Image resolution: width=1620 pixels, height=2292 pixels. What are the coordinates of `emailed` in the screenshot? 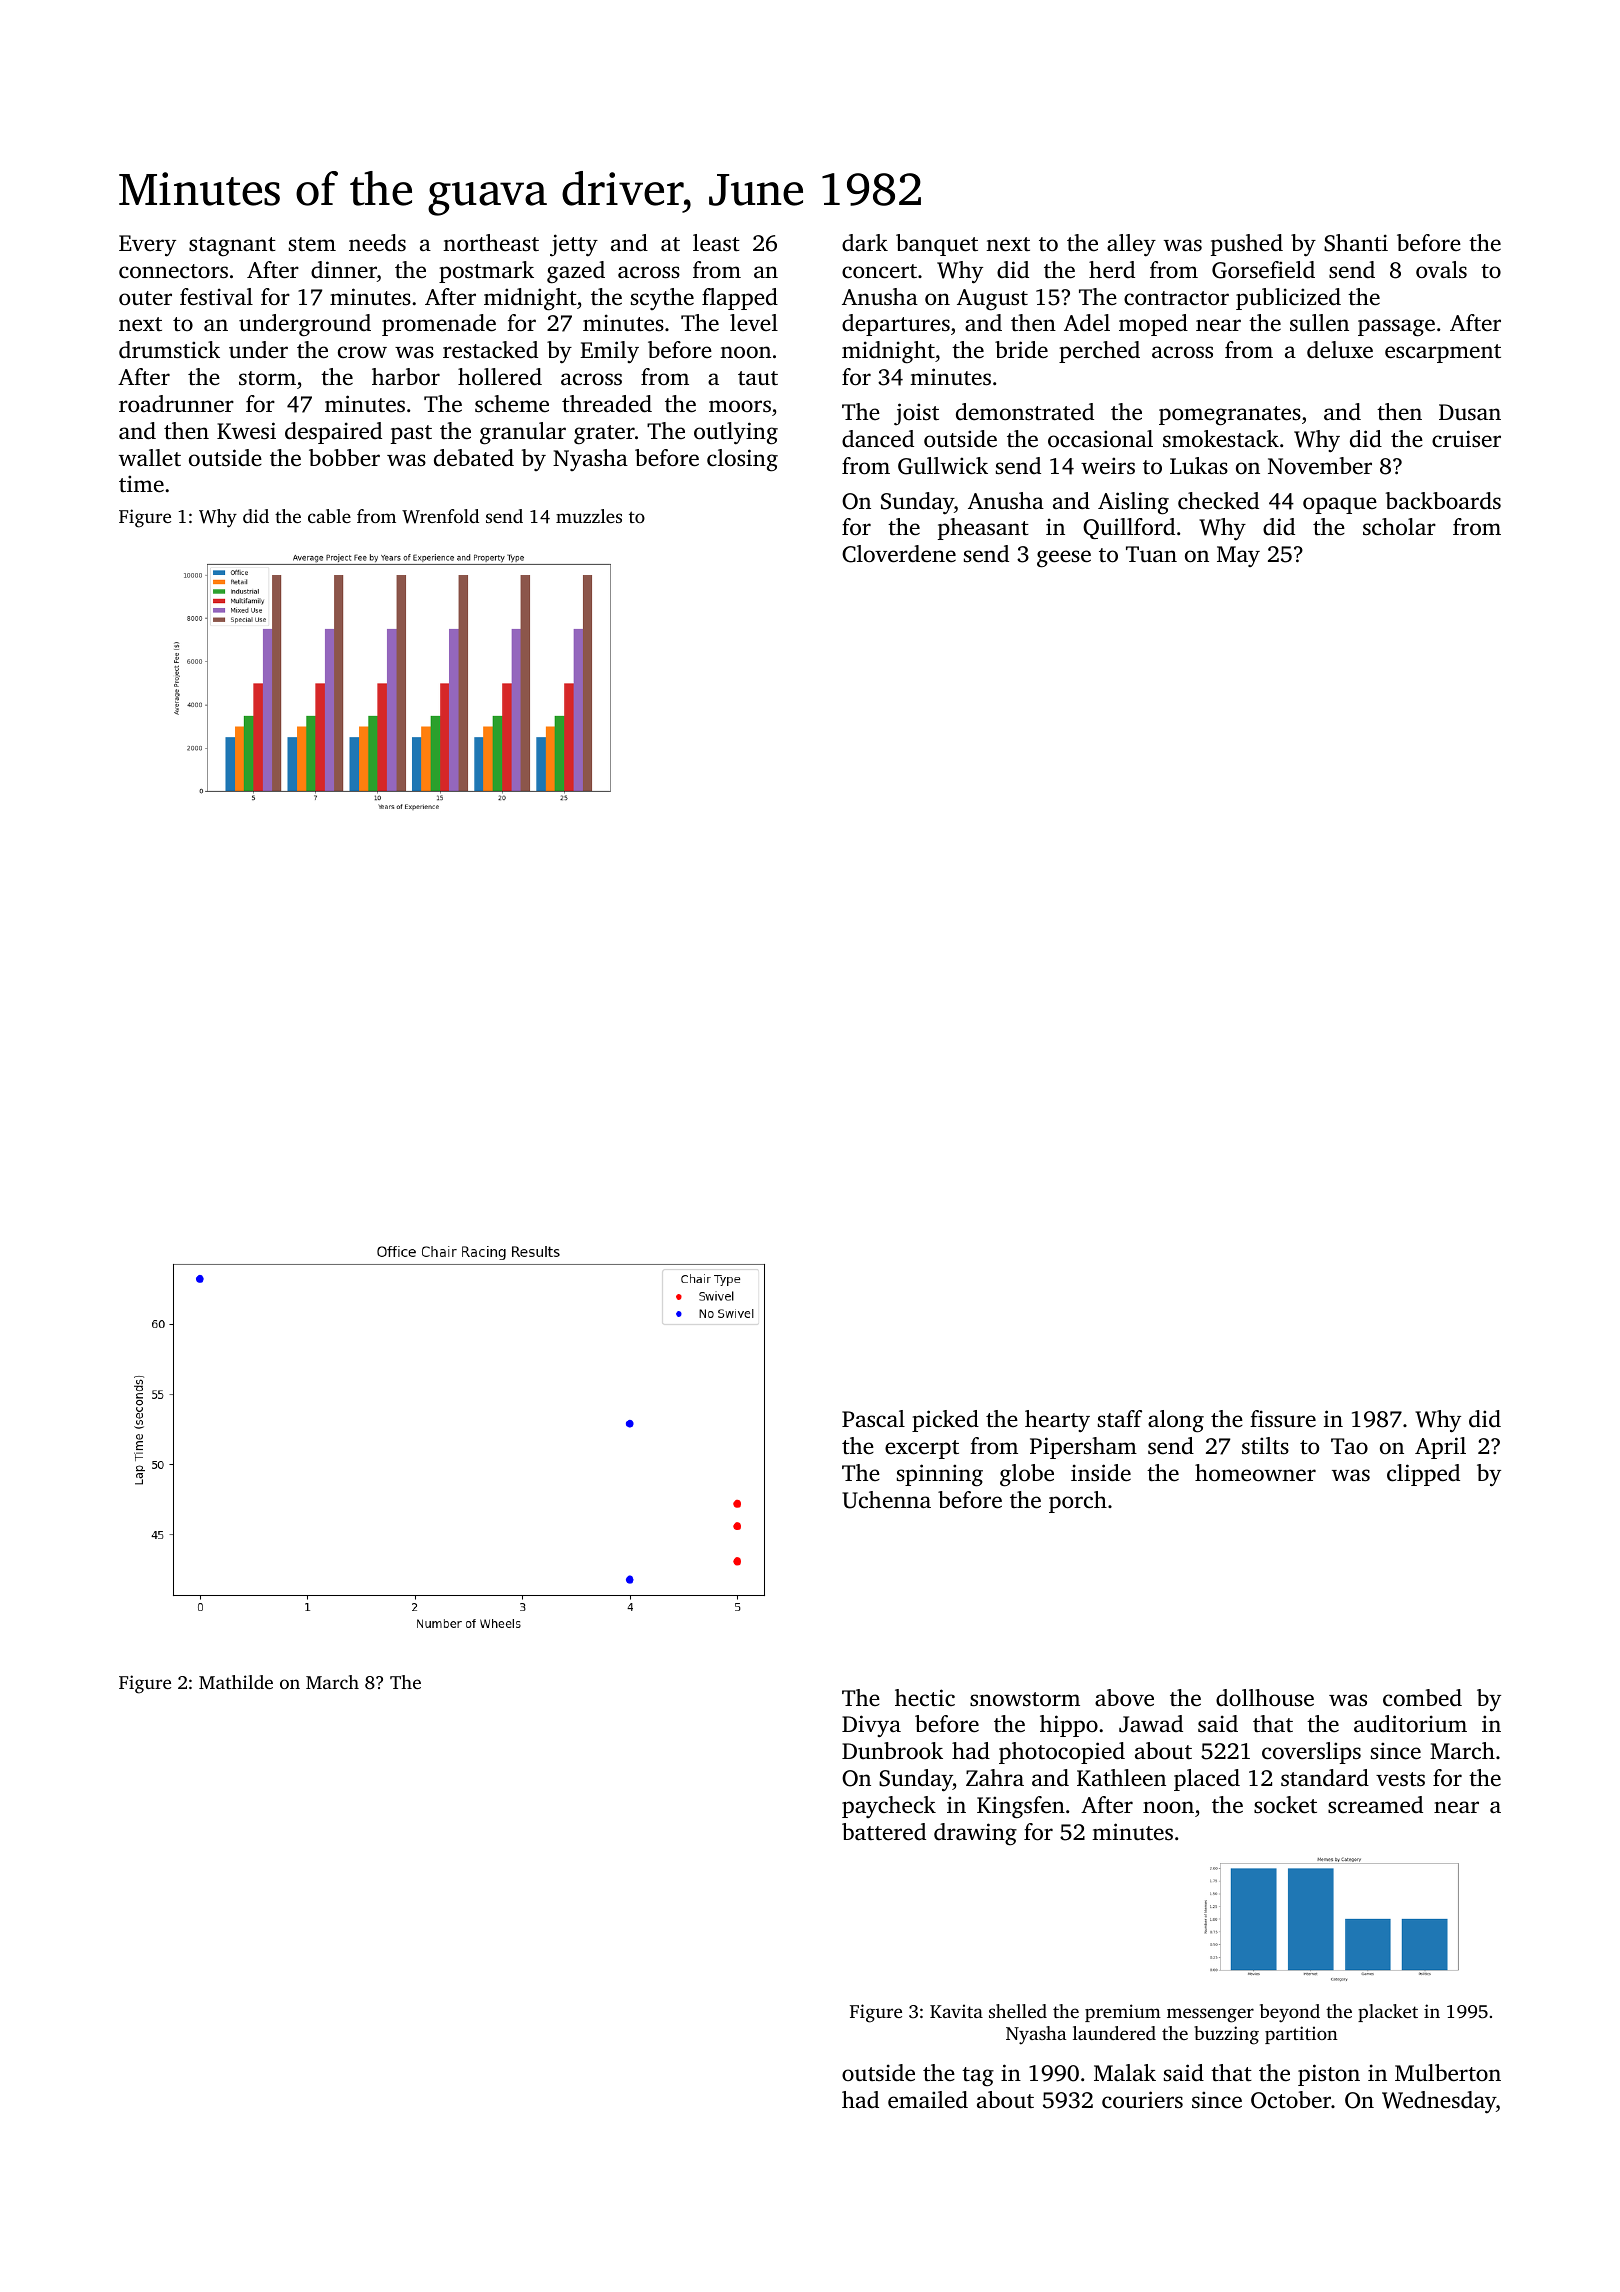 It's located at (928, 2100).
